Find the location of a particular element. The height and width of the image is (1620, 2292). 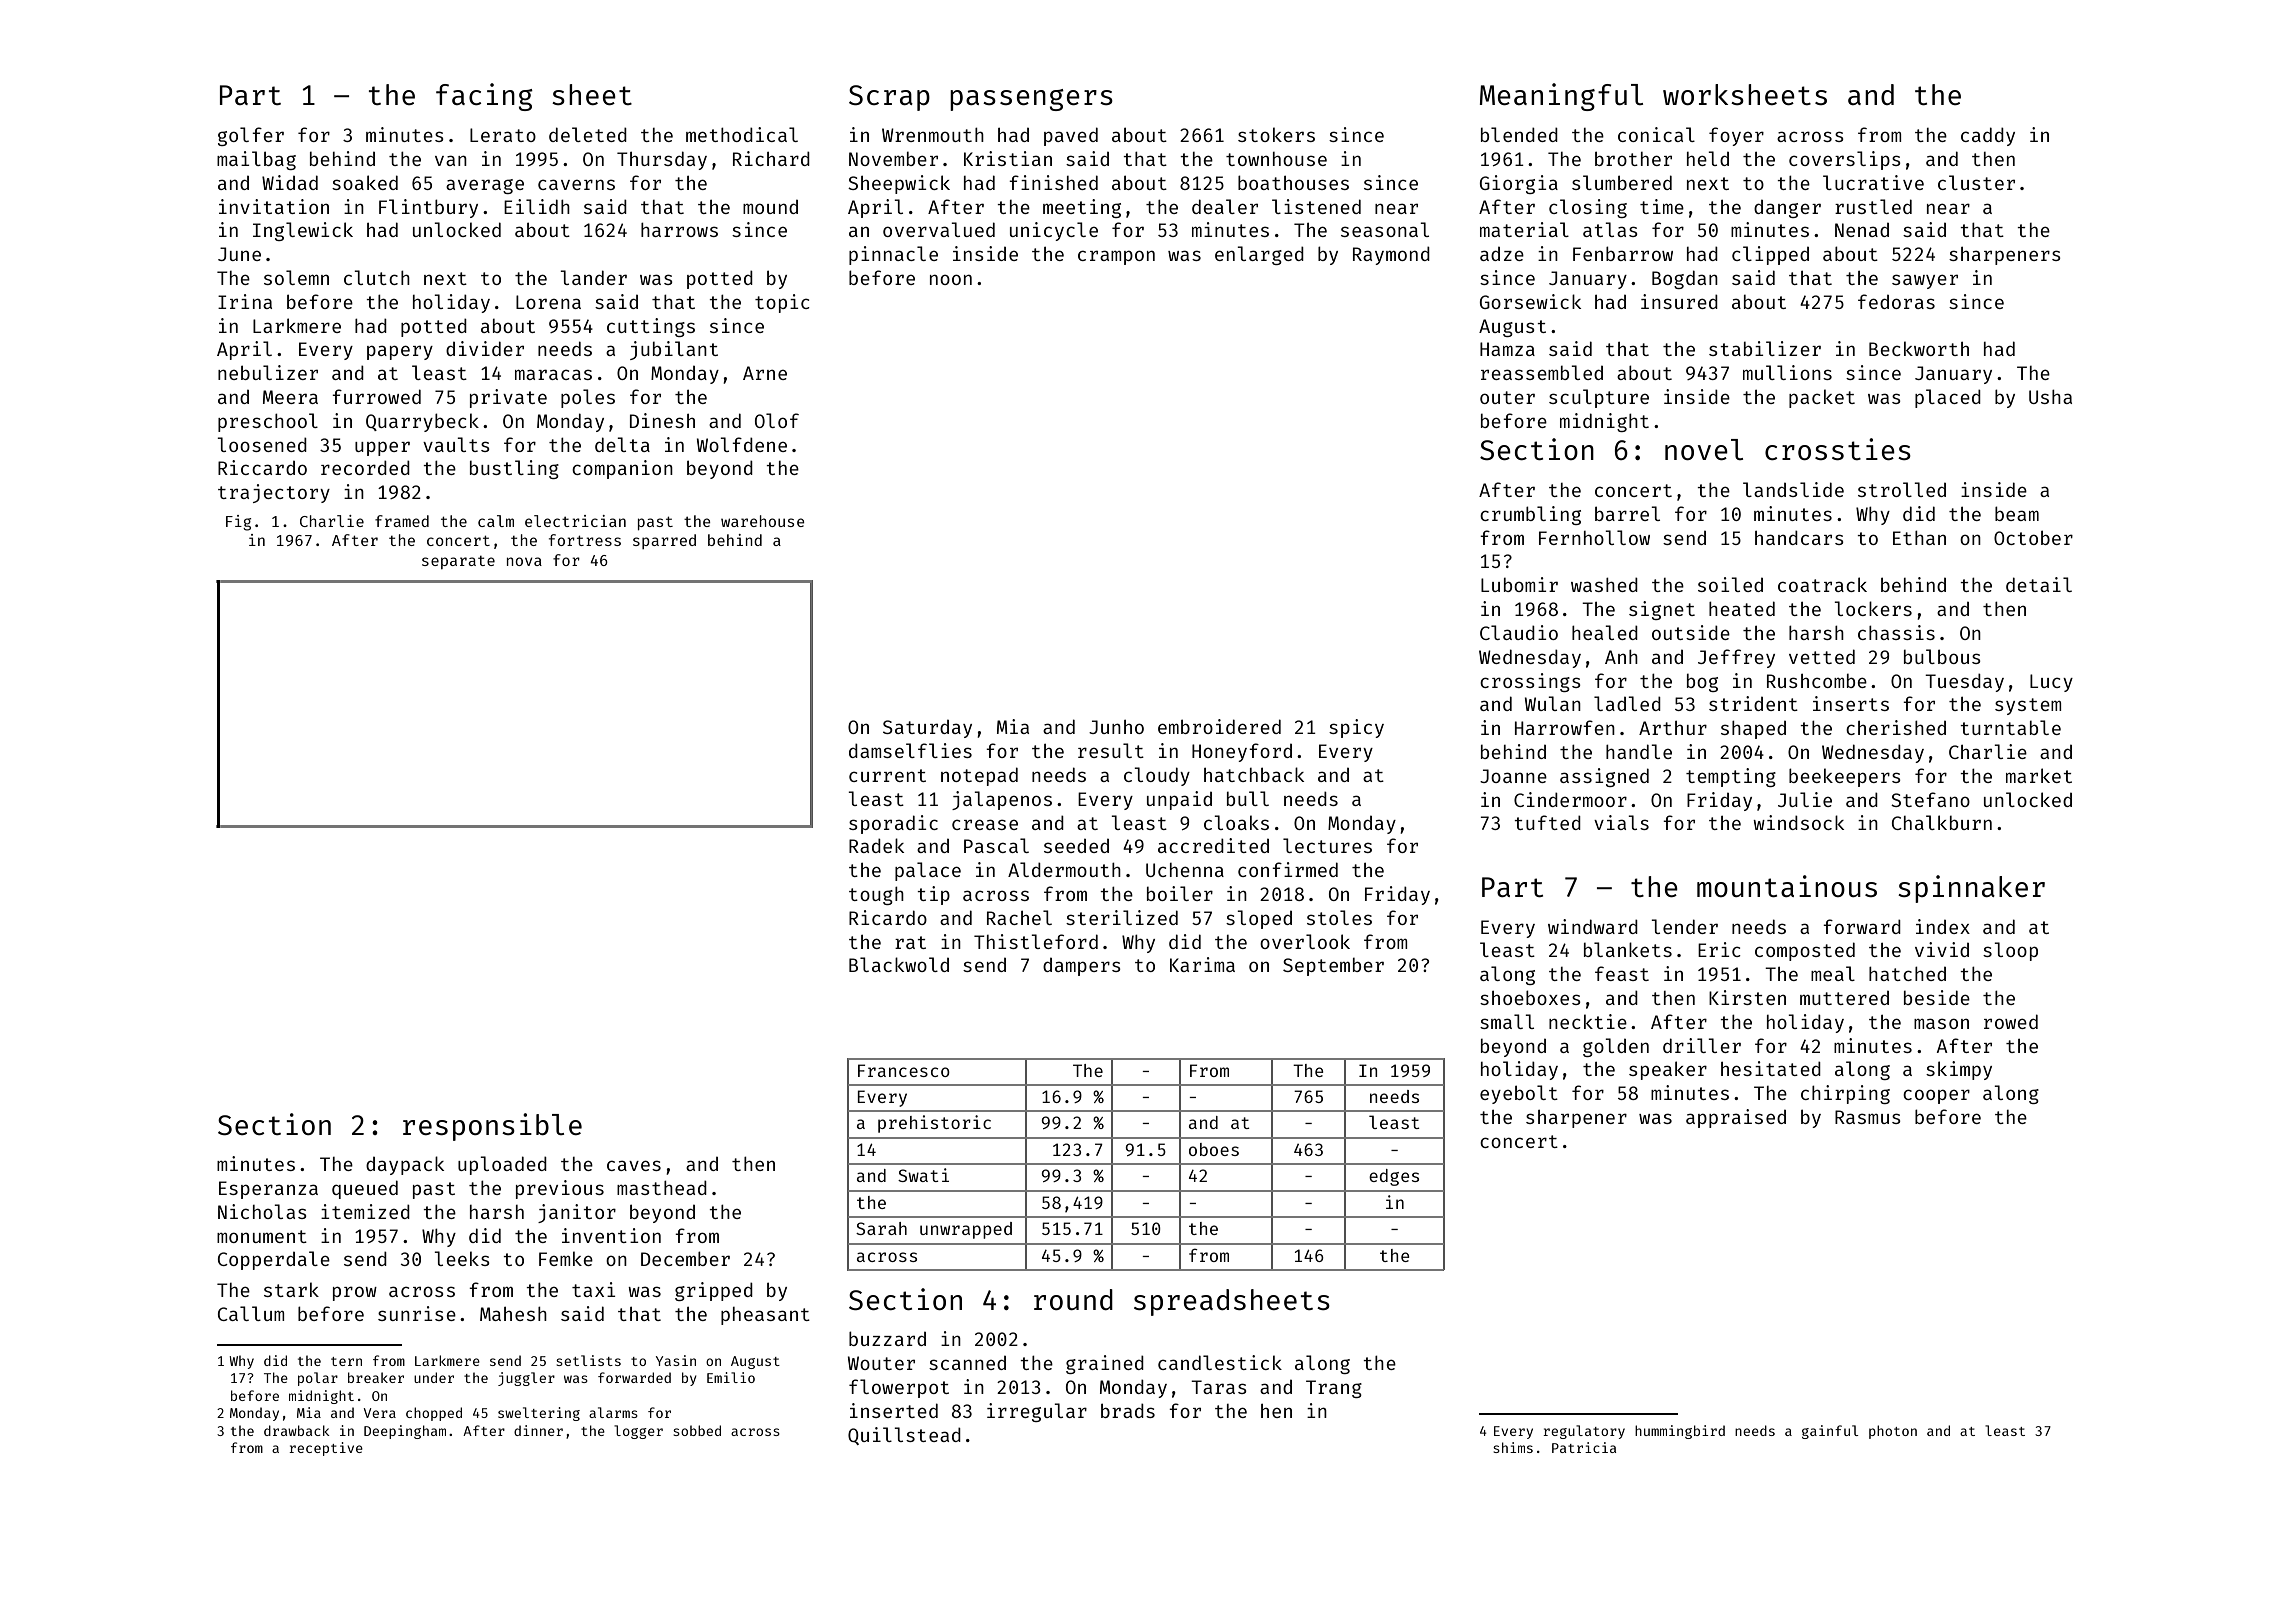

Kirsten is located at coordinates (1747, 997).
